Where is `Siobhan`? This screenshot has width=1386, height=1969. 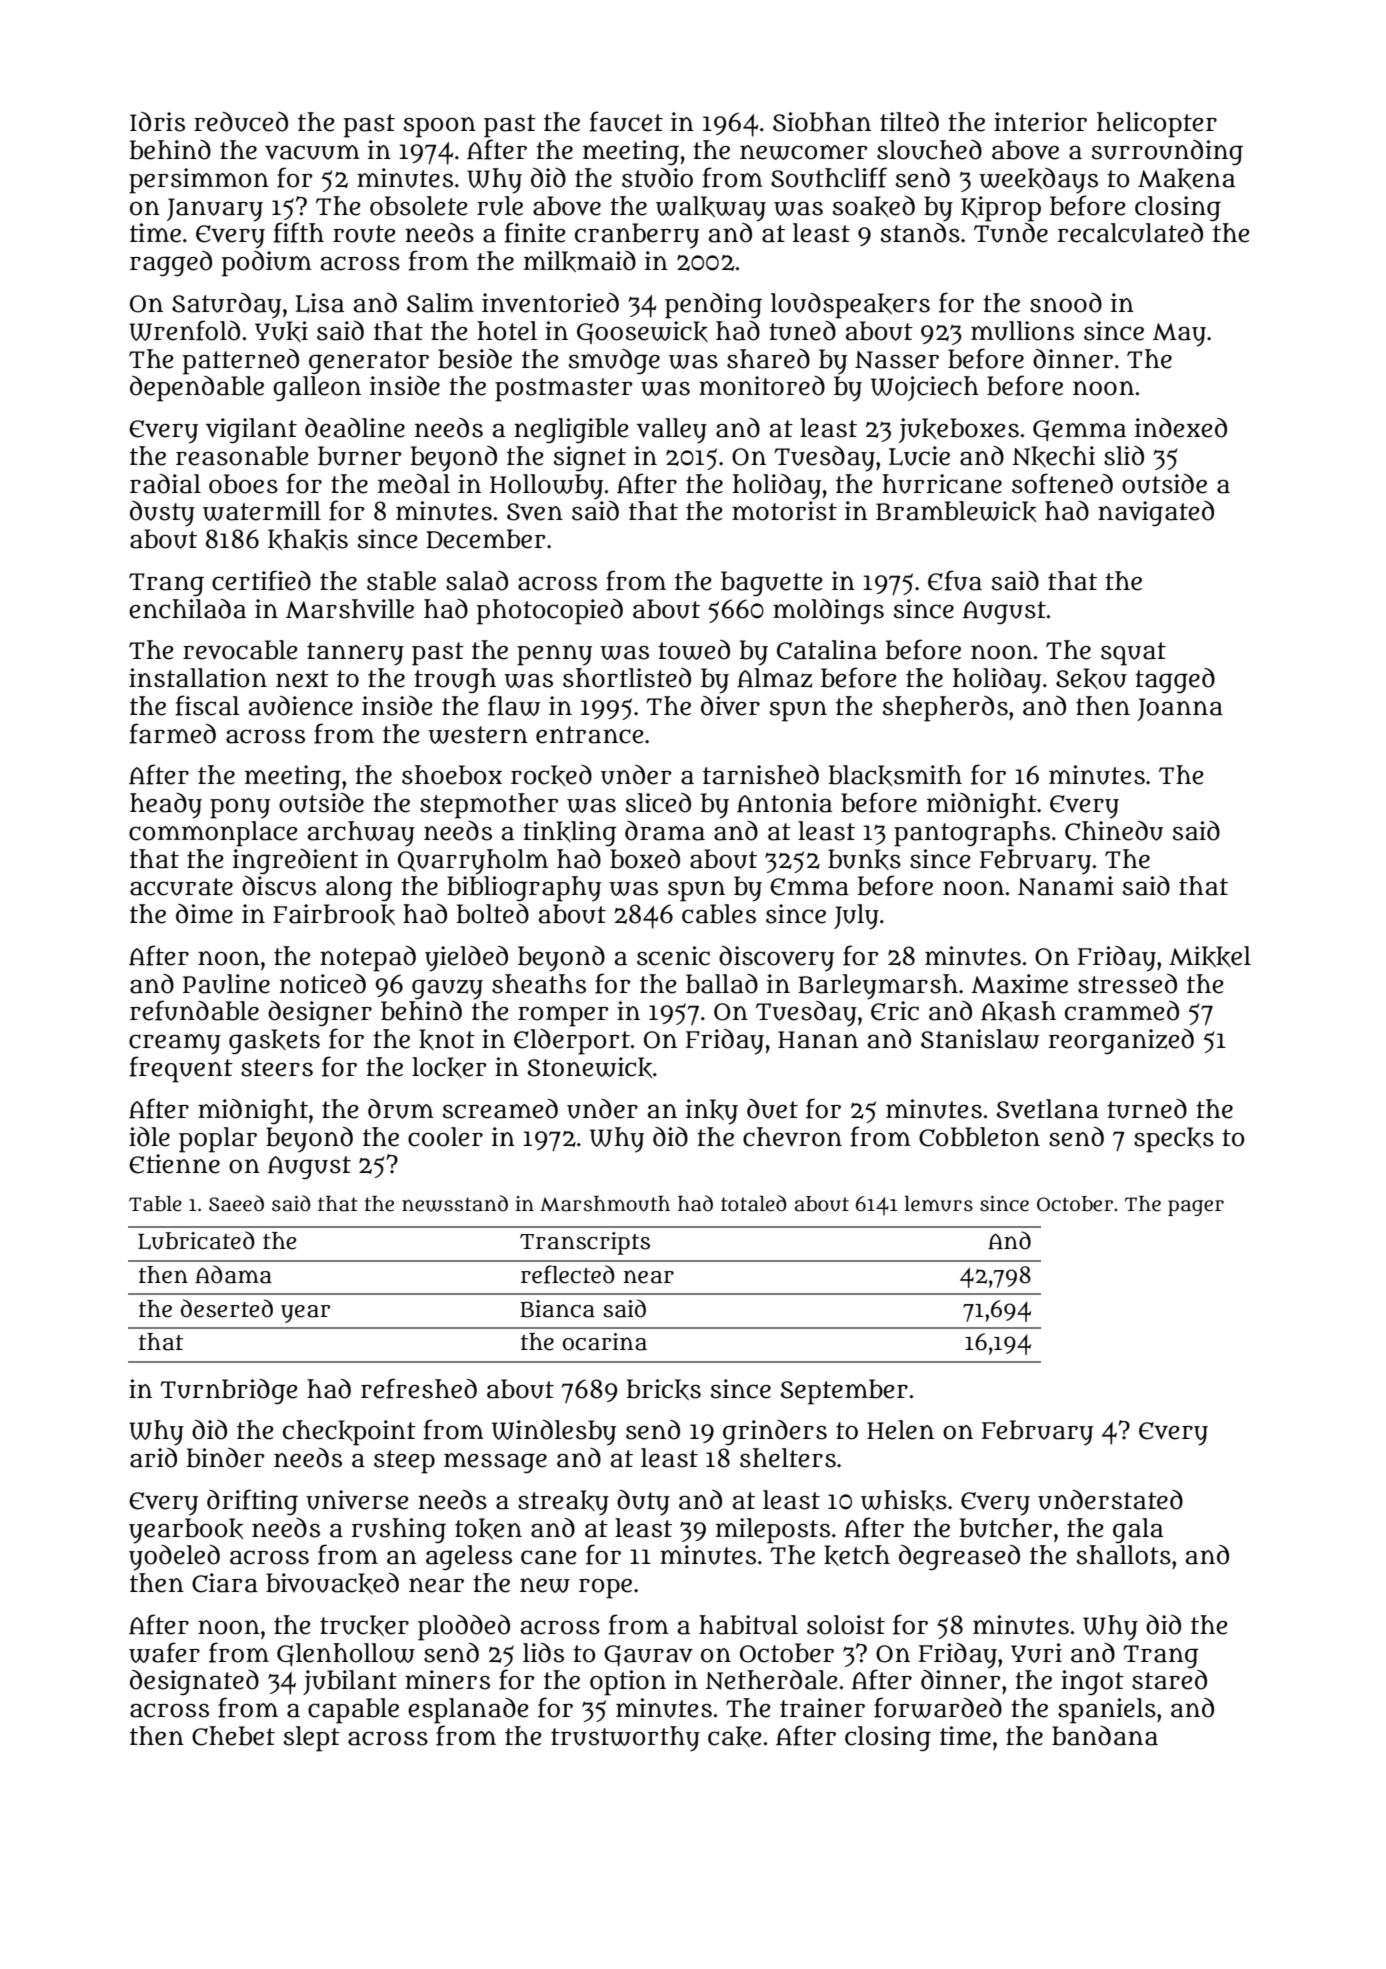 Siobhan is located at coordinates (822, 122).
